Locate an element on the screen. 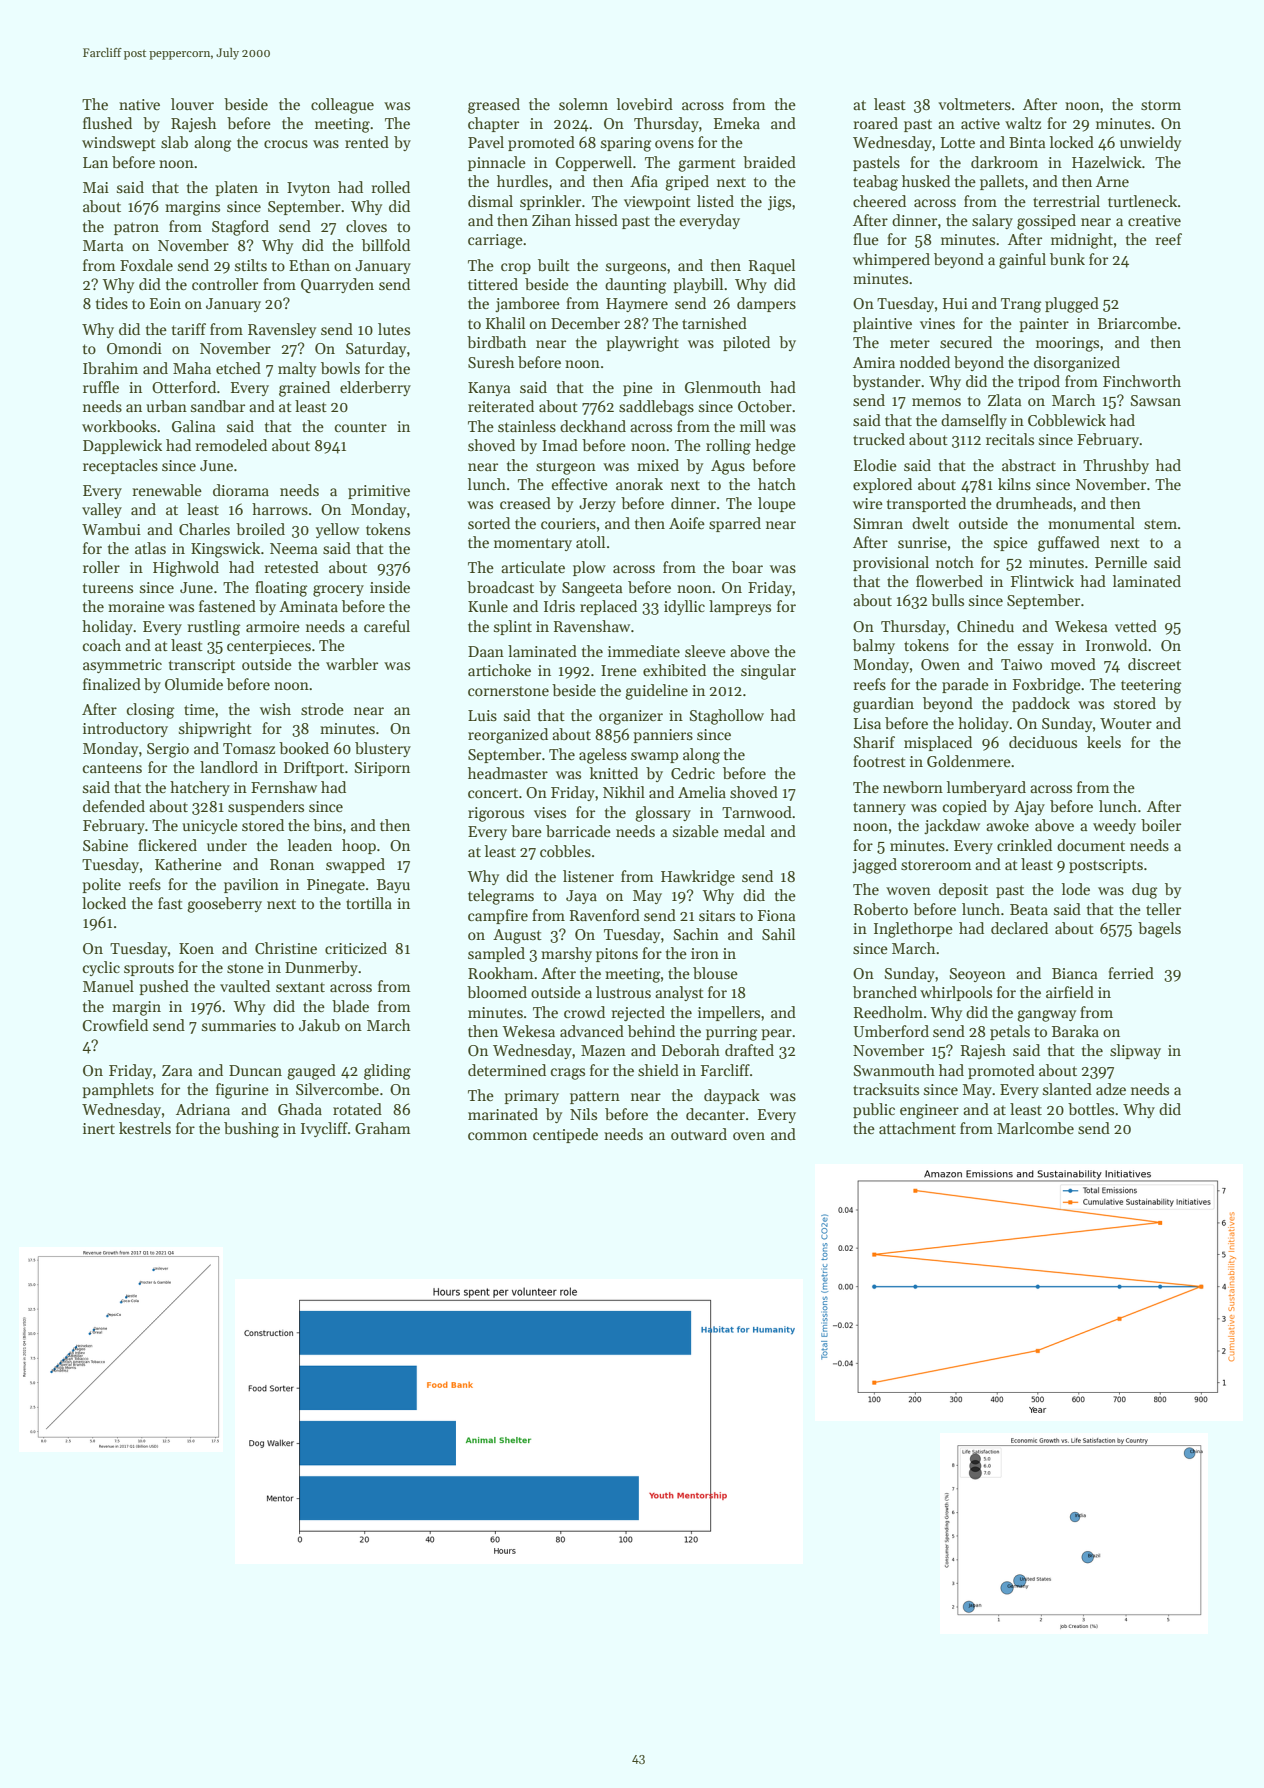 This screenshot has width=1264, height=1788. Cedric is located at coordinates (693, 773).
